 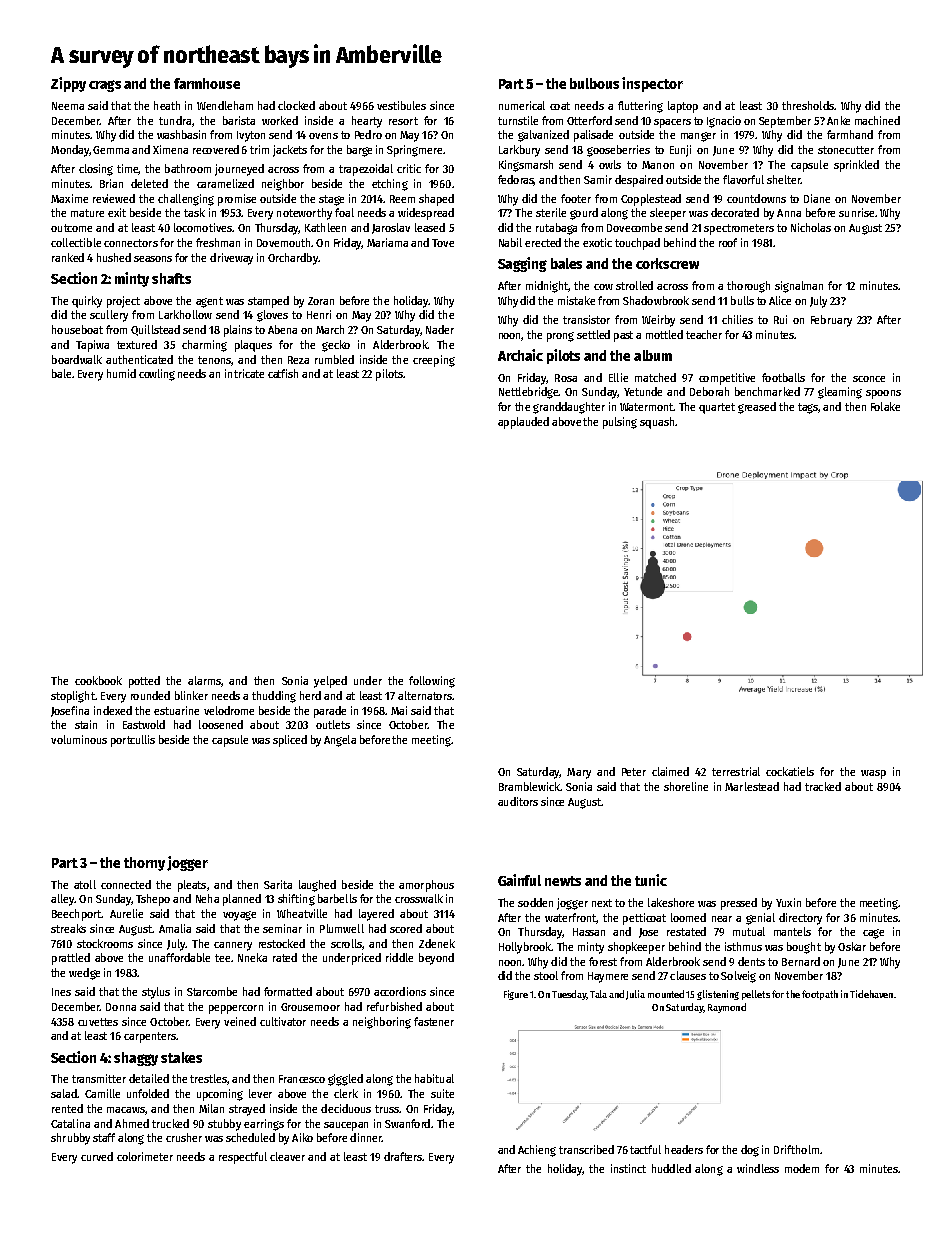 What do you see at coordinates (739, 904) in the page?
I see `pressed` at bounding box center [739, 904].
